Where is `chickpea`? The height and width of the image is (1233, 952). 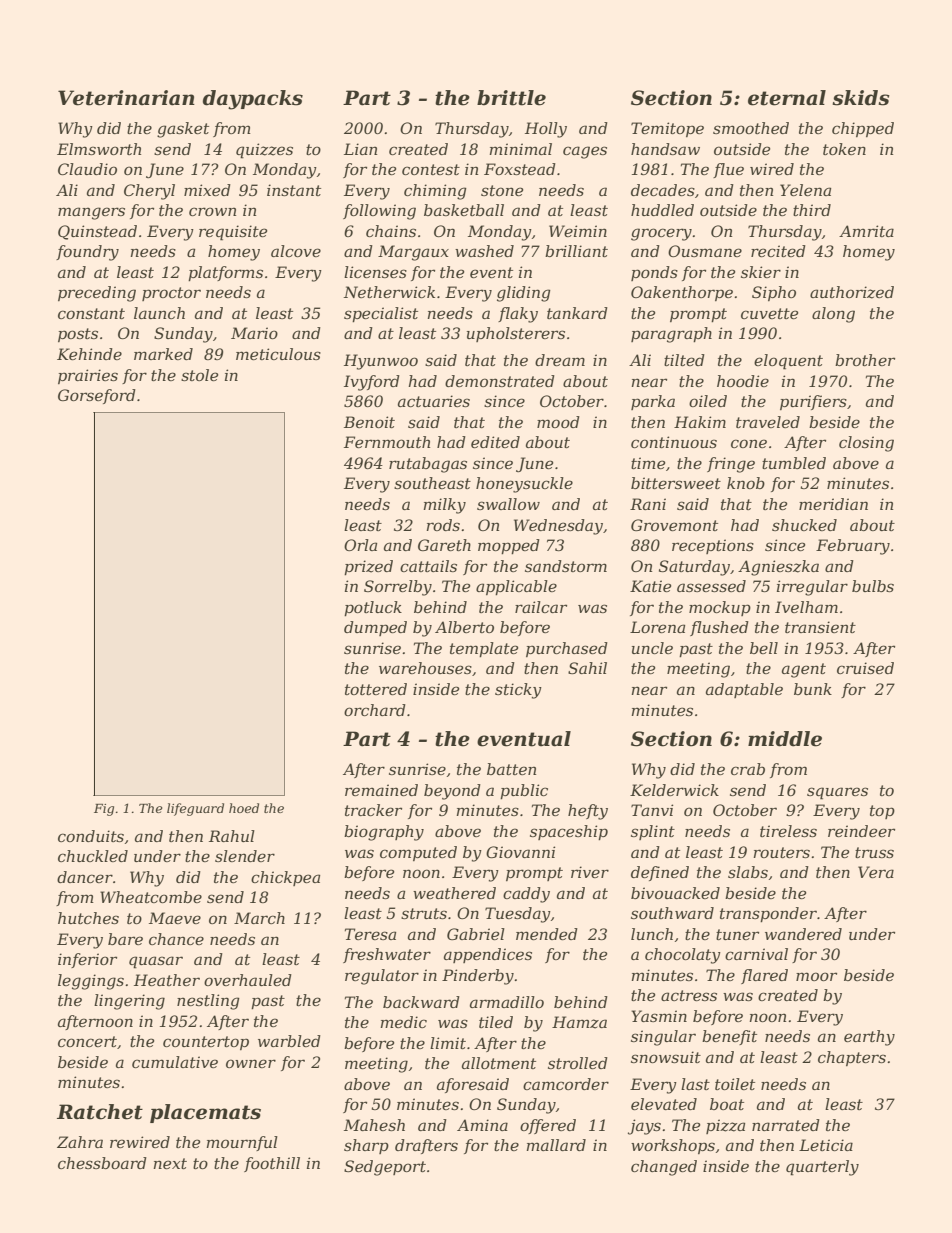
chickpea is located at coordinates (285, 878).
